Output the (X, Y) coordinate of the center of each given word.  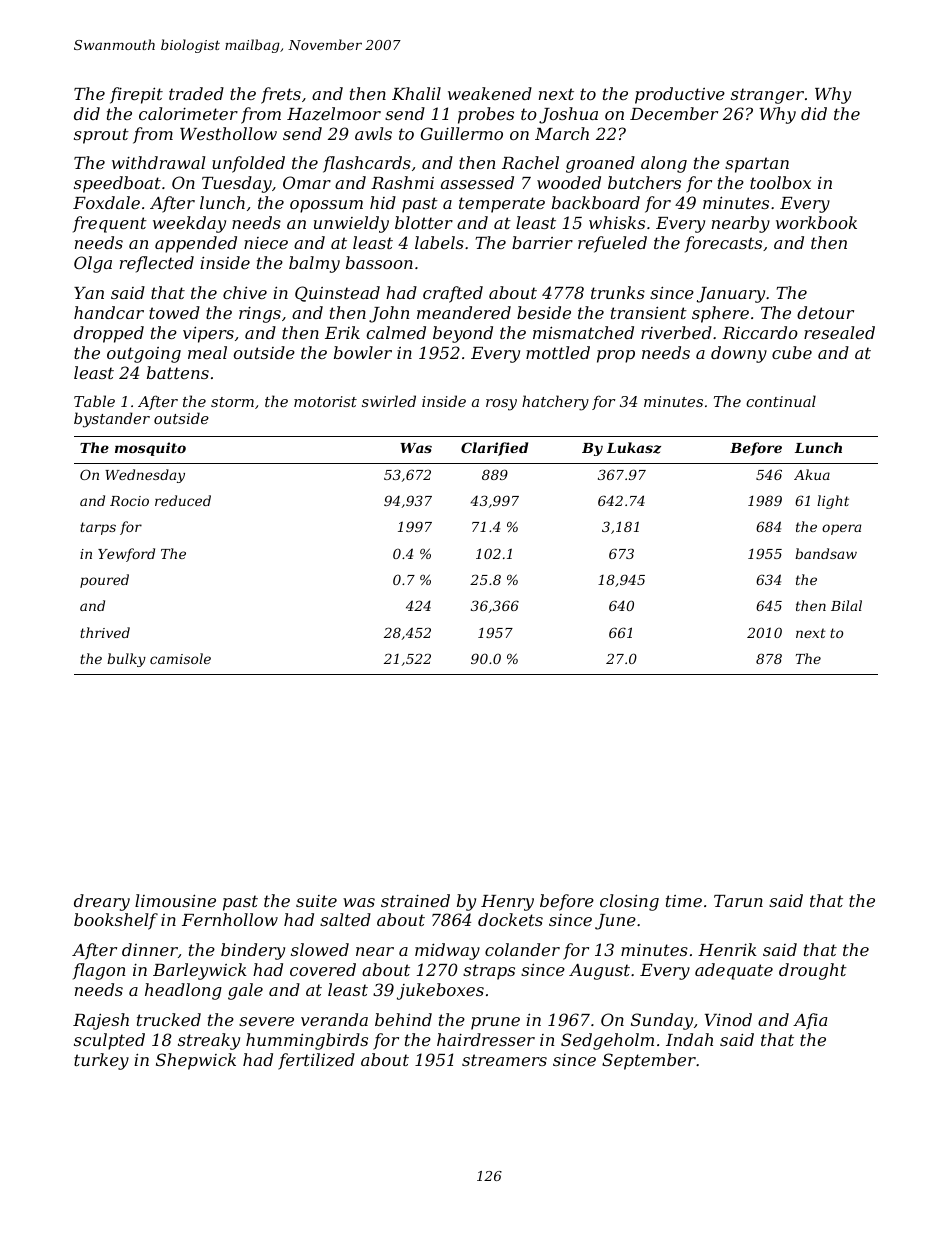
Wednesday (145, 476)
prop (616, 356)
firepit (136, 95)
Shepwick (196, 1061)
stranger (767, 96)
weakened (490, 93)
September (649, 1061)
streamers (504, 1060)
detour (825, 312)
